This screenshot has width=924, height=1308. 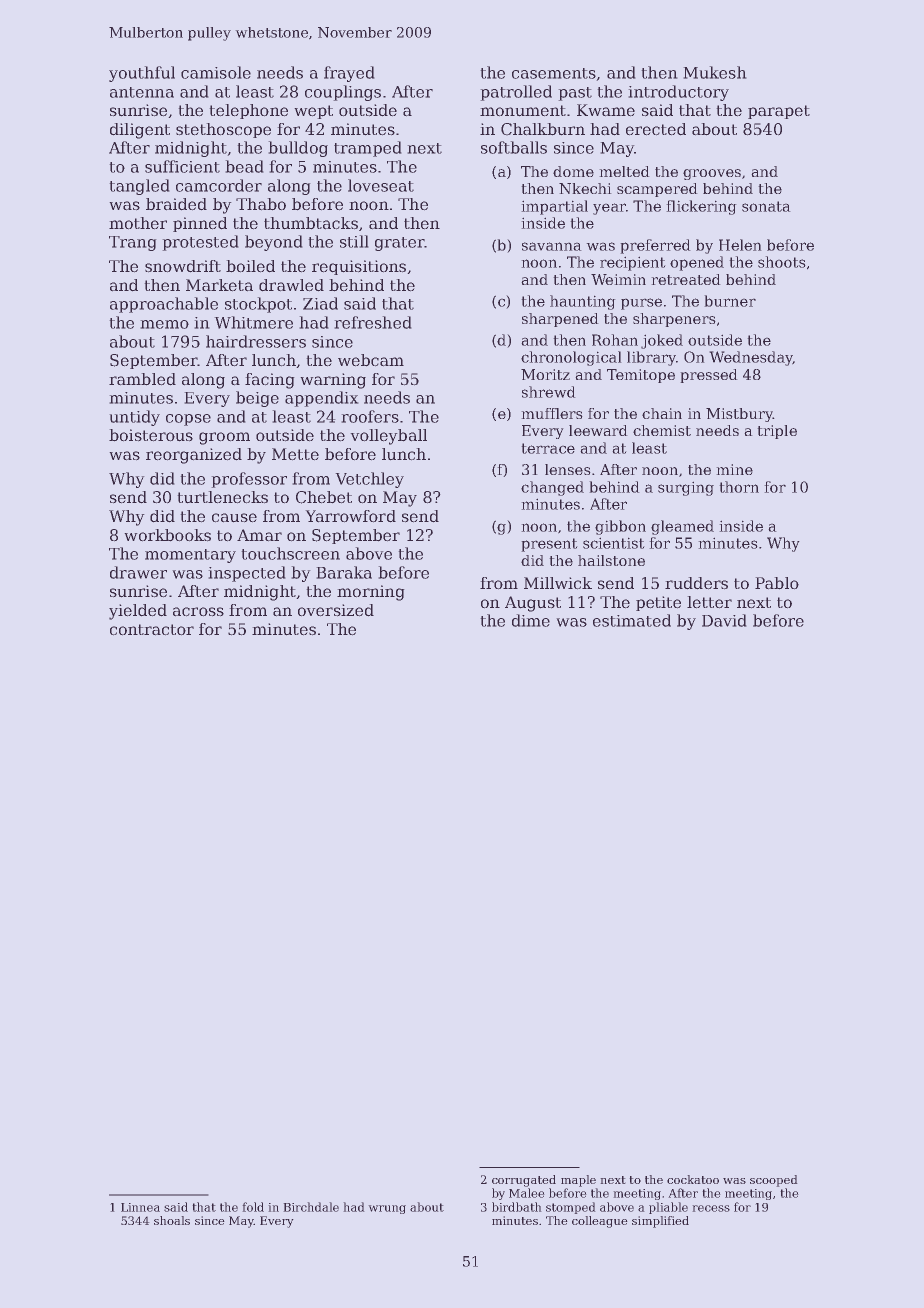 I want to click on wrung, so click(x=387, y=1209).
